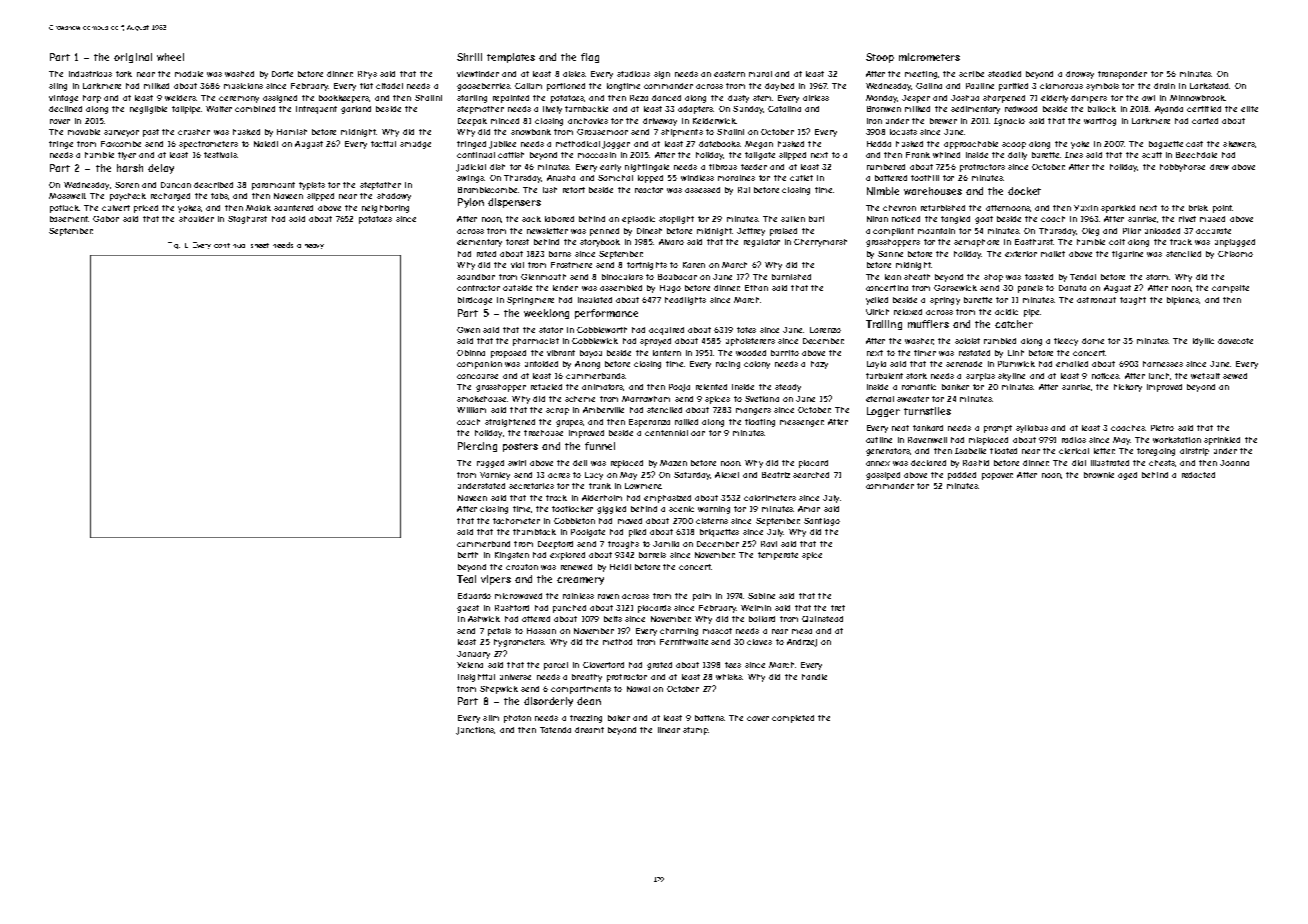  Describe the element at coordinates (556, 498) in the document. I see `frock` at that location.
